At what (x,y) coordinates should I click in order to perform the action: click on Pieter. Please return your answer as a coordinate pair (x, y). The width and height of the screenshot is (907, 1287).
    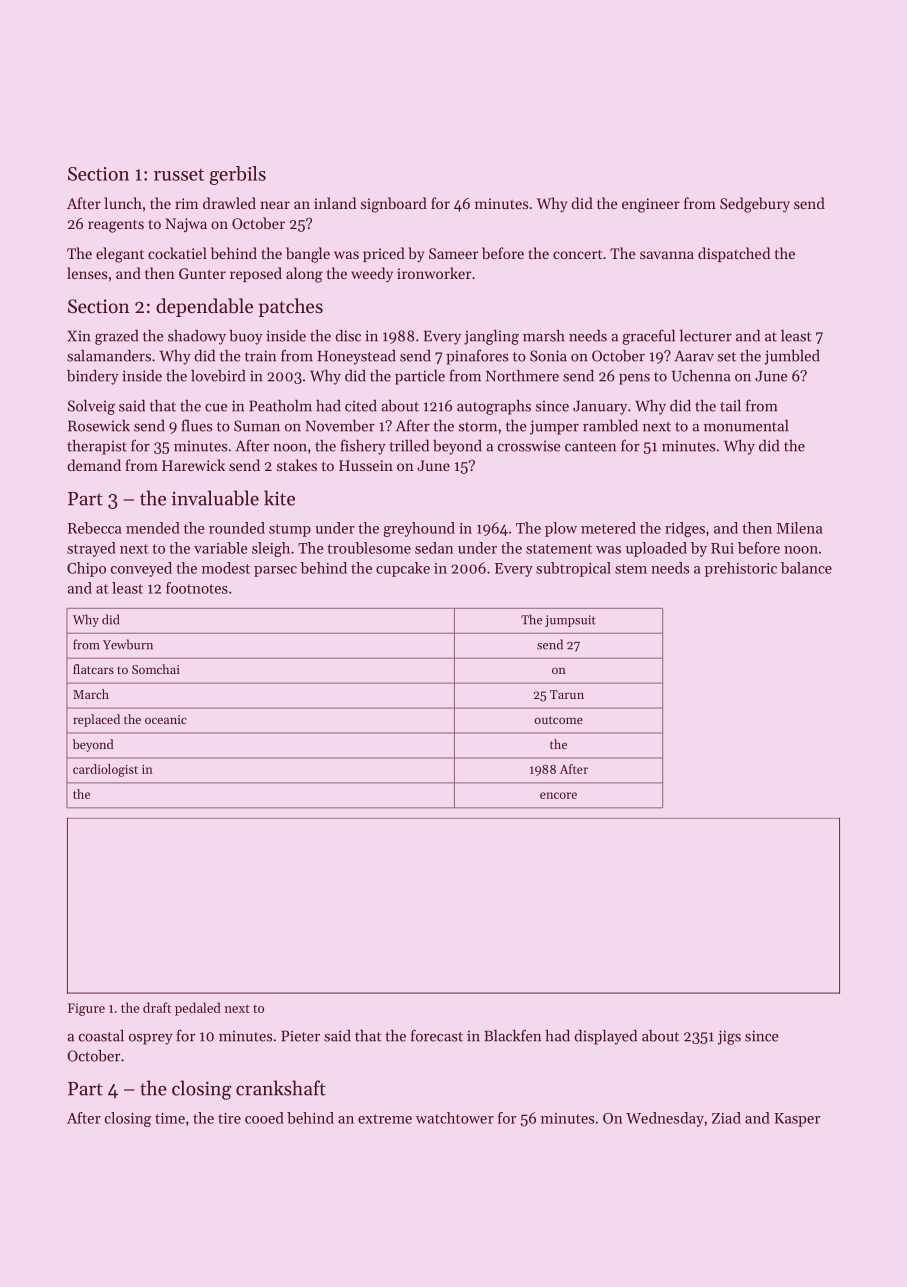
    Looking at the image, I should click on (300, 1036).
